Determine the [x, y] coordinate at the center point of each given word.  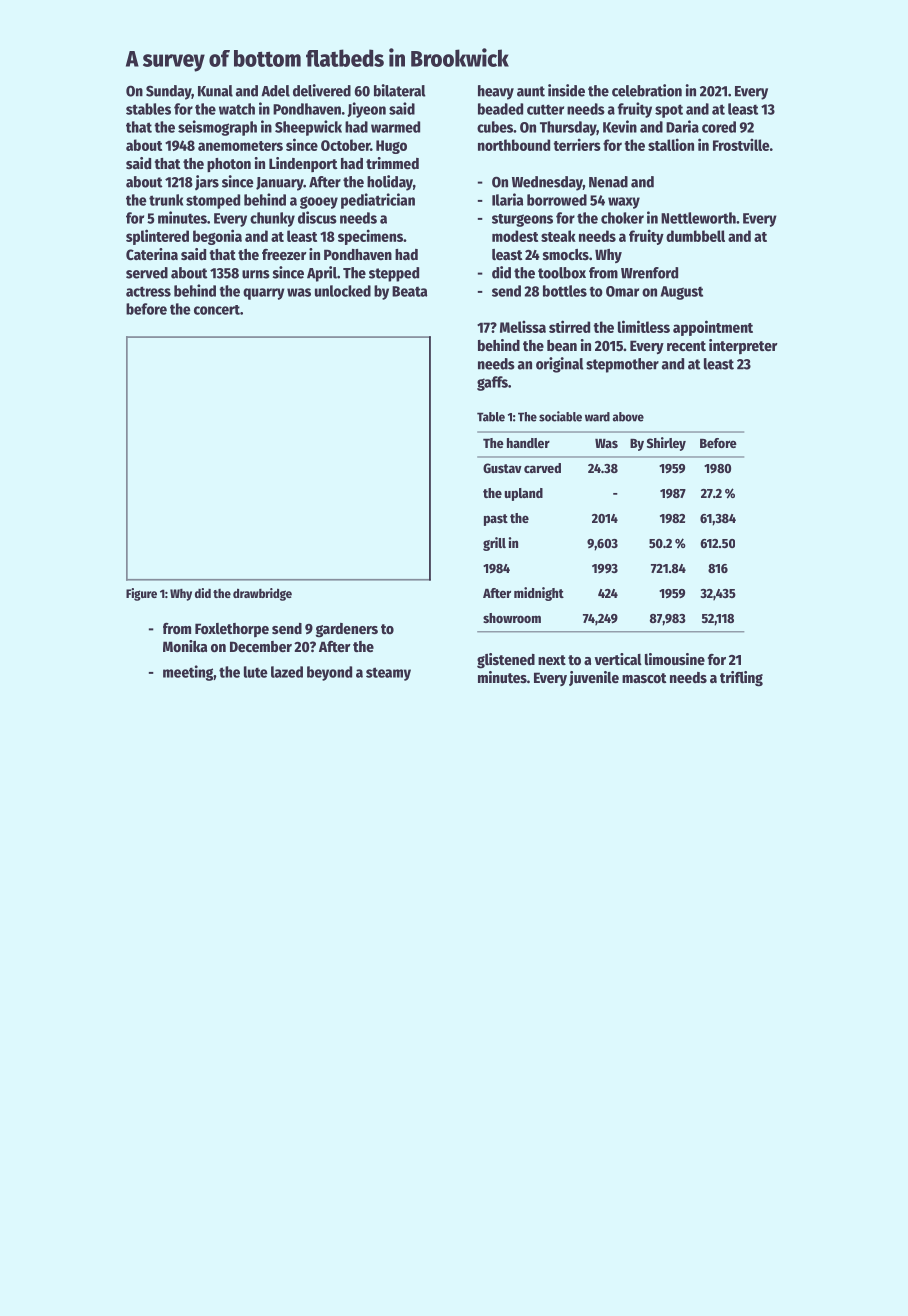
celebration [647, 90]
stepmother [622, 365]
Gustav [502, 468]
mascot [644, 678]
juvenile [594, 678]
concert [217, 310]
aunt [531, 91]
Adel [275, 91]
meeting [188, 673]
